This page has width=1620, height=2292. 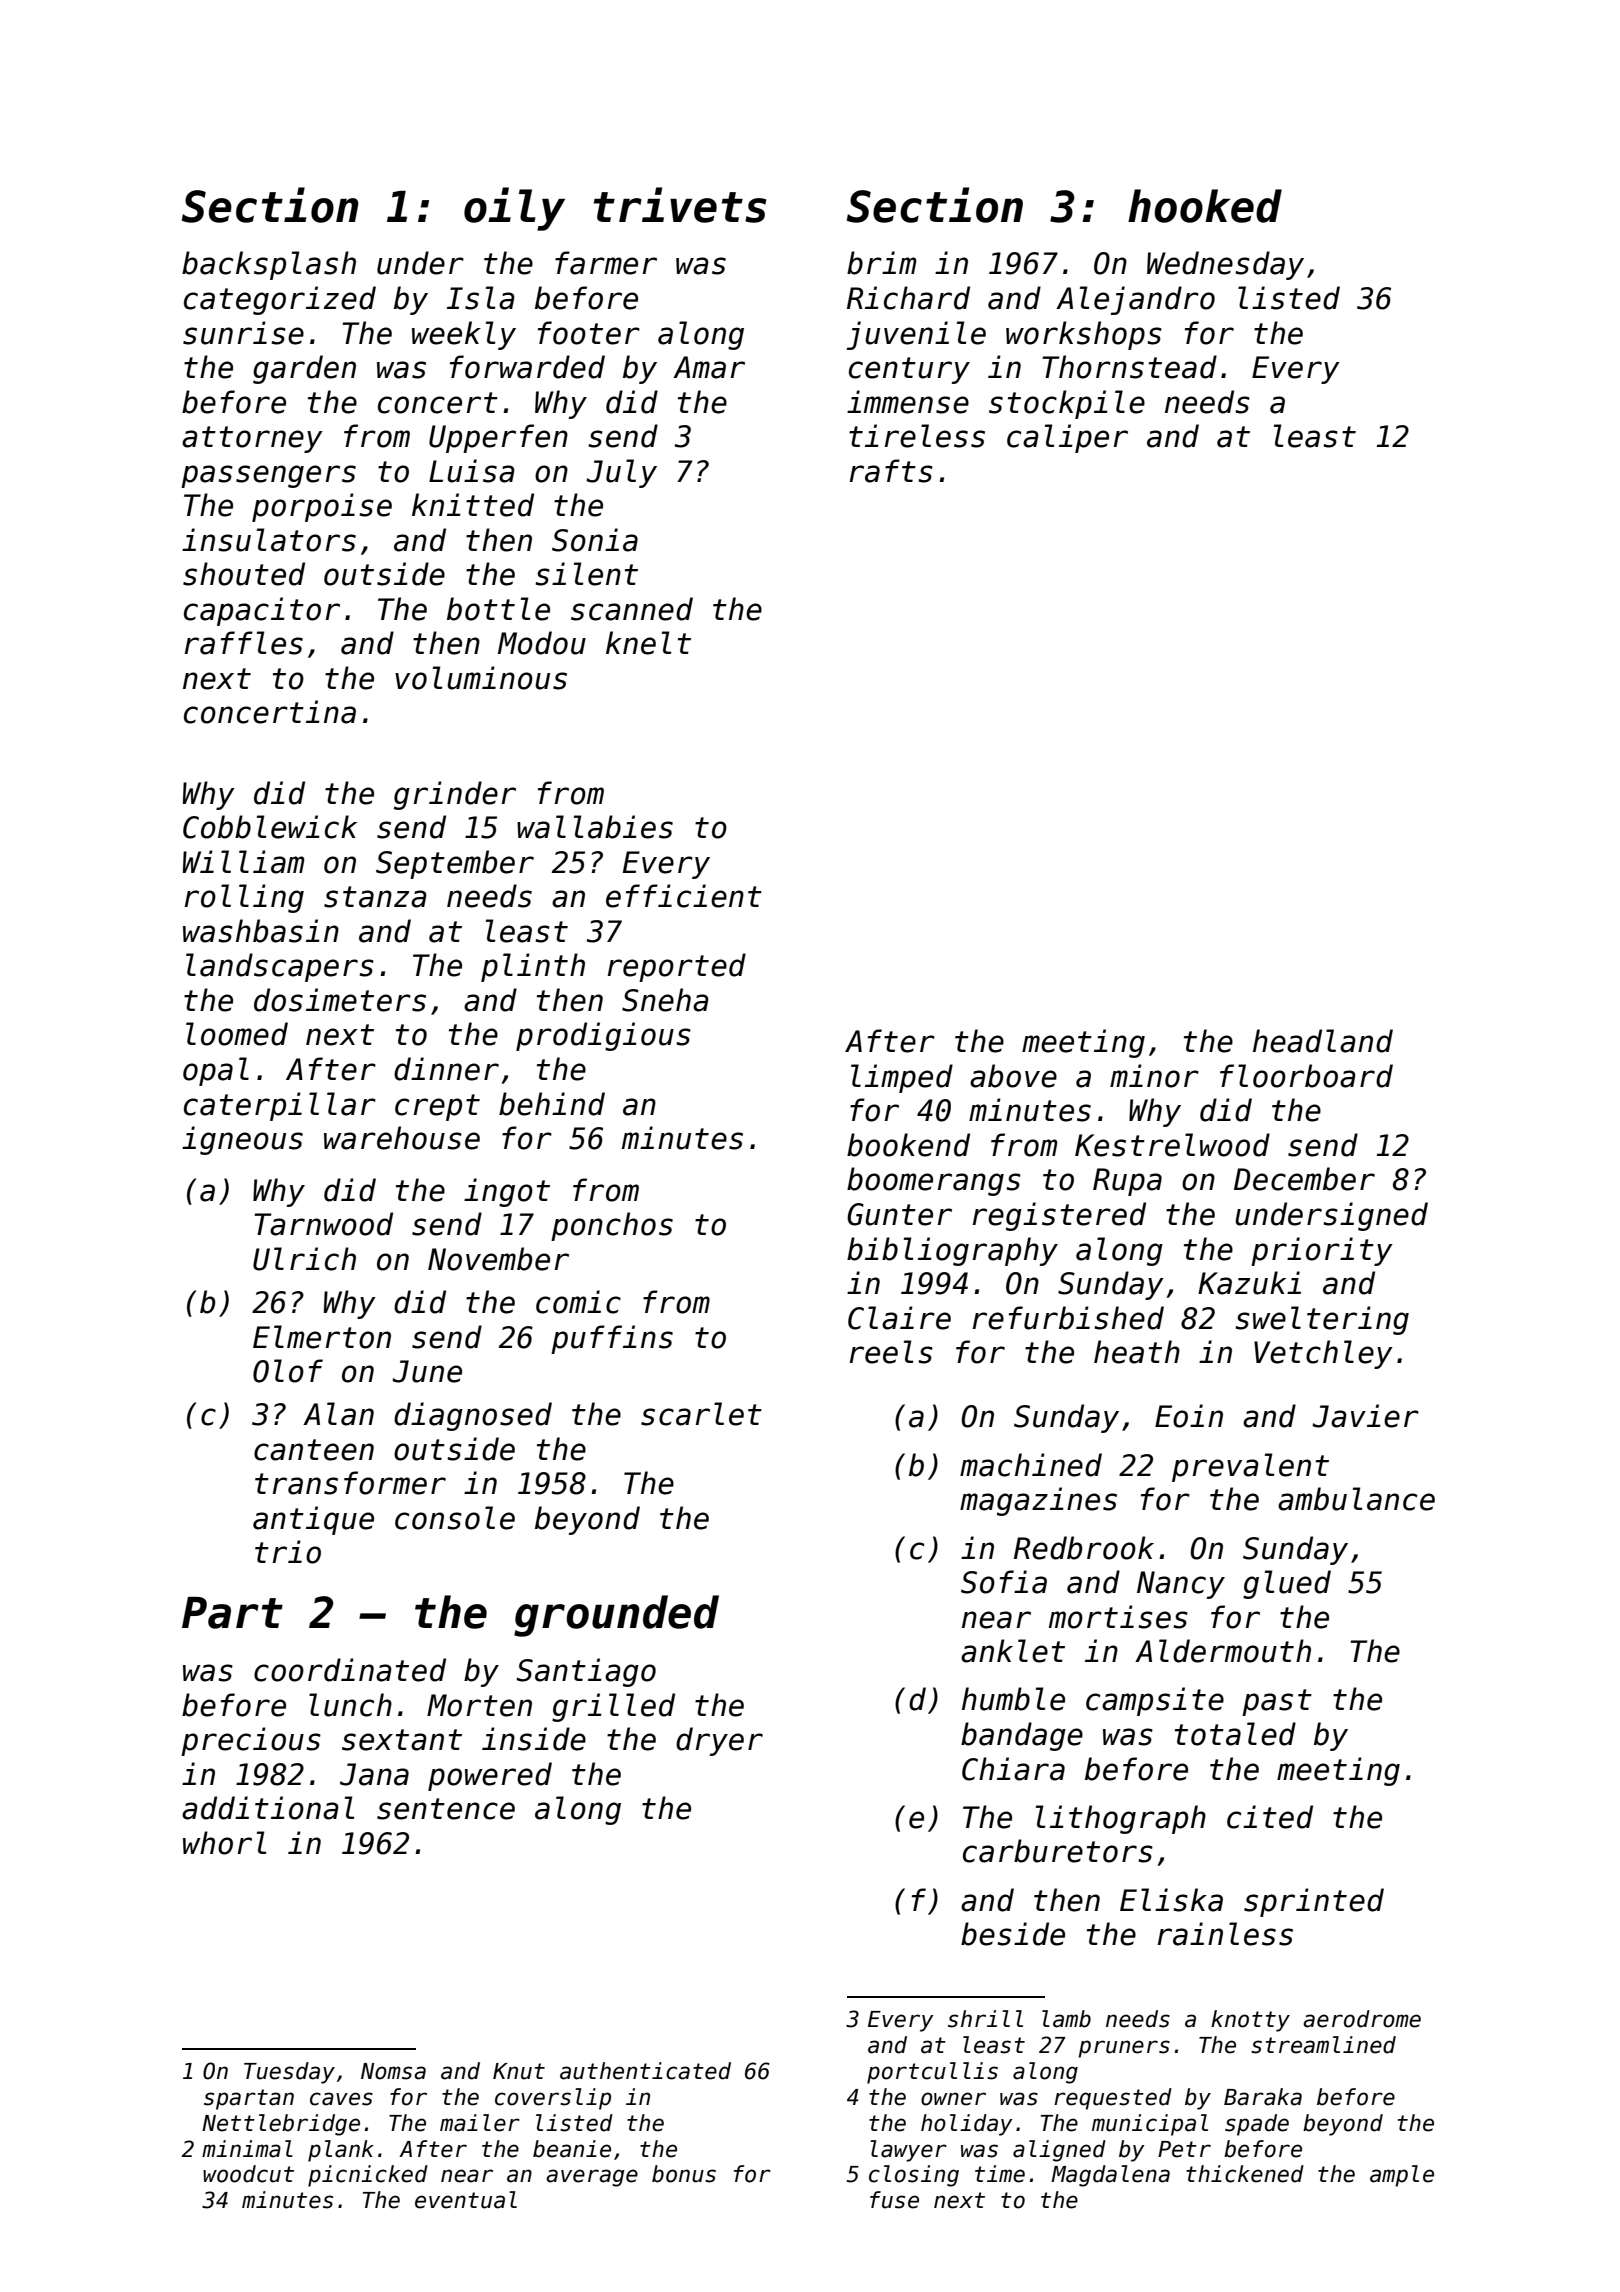 I want to click on cited, so click(x=1270, y=1817).
